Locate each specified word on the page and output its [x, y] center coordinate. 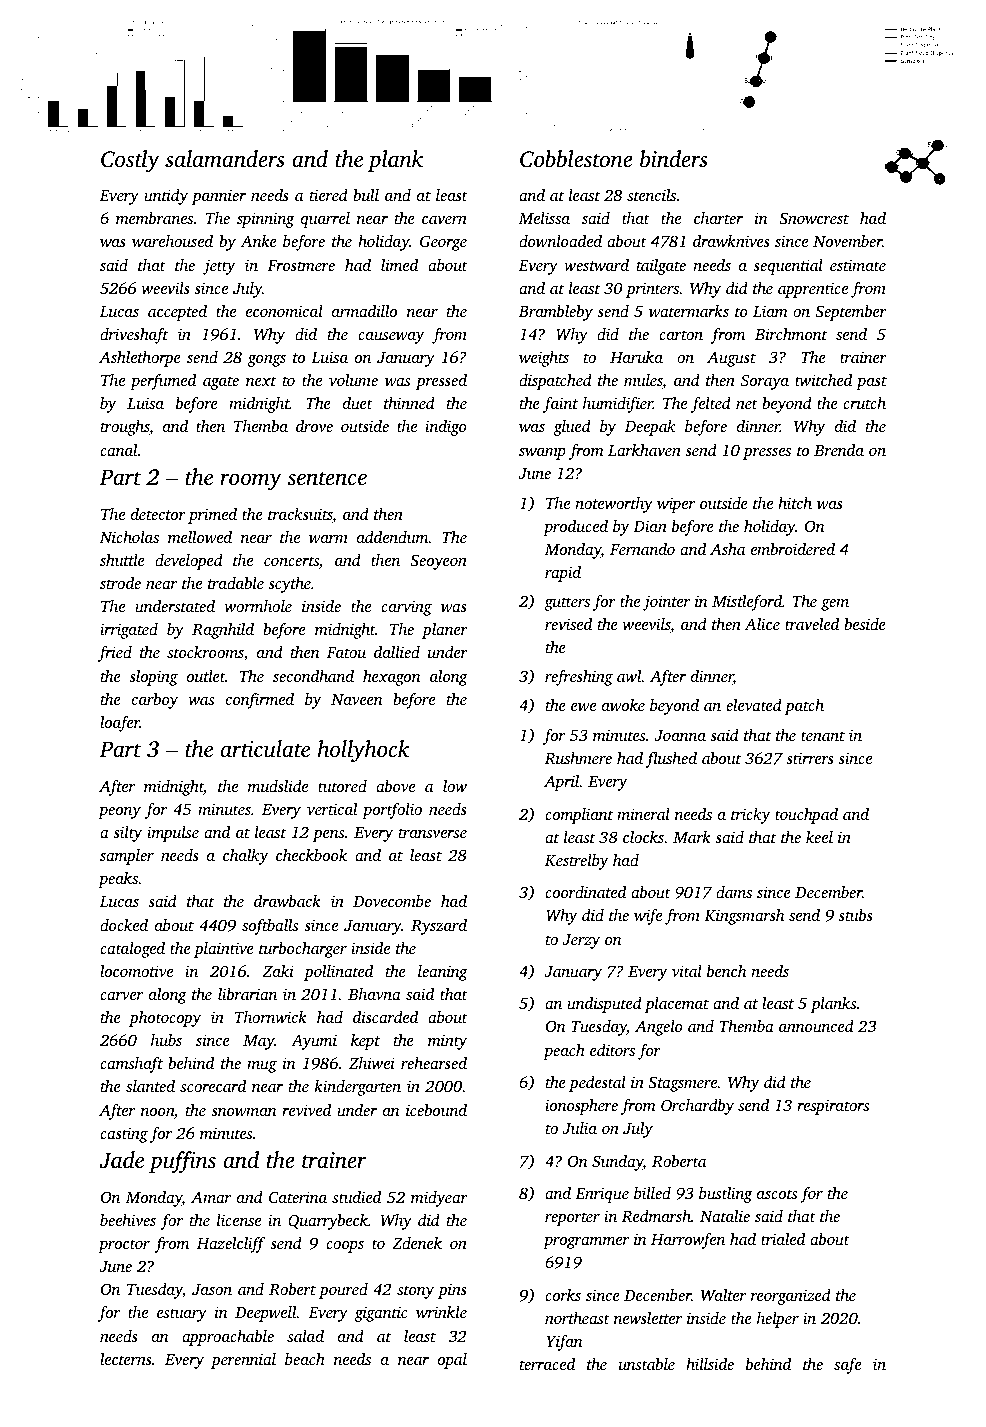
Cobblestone [576, 159]
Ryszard [439, 927]
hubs [166, 1040]
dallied [397, 652]
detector [158, 514]
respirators [833, 1107]
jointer [666, 603]
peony [119, 813]
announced [816, 1026]
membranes [154, 218]
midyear [439, 1199]
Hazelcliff [231, 1245]
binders [674, 159]
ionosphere [581, 1107]
